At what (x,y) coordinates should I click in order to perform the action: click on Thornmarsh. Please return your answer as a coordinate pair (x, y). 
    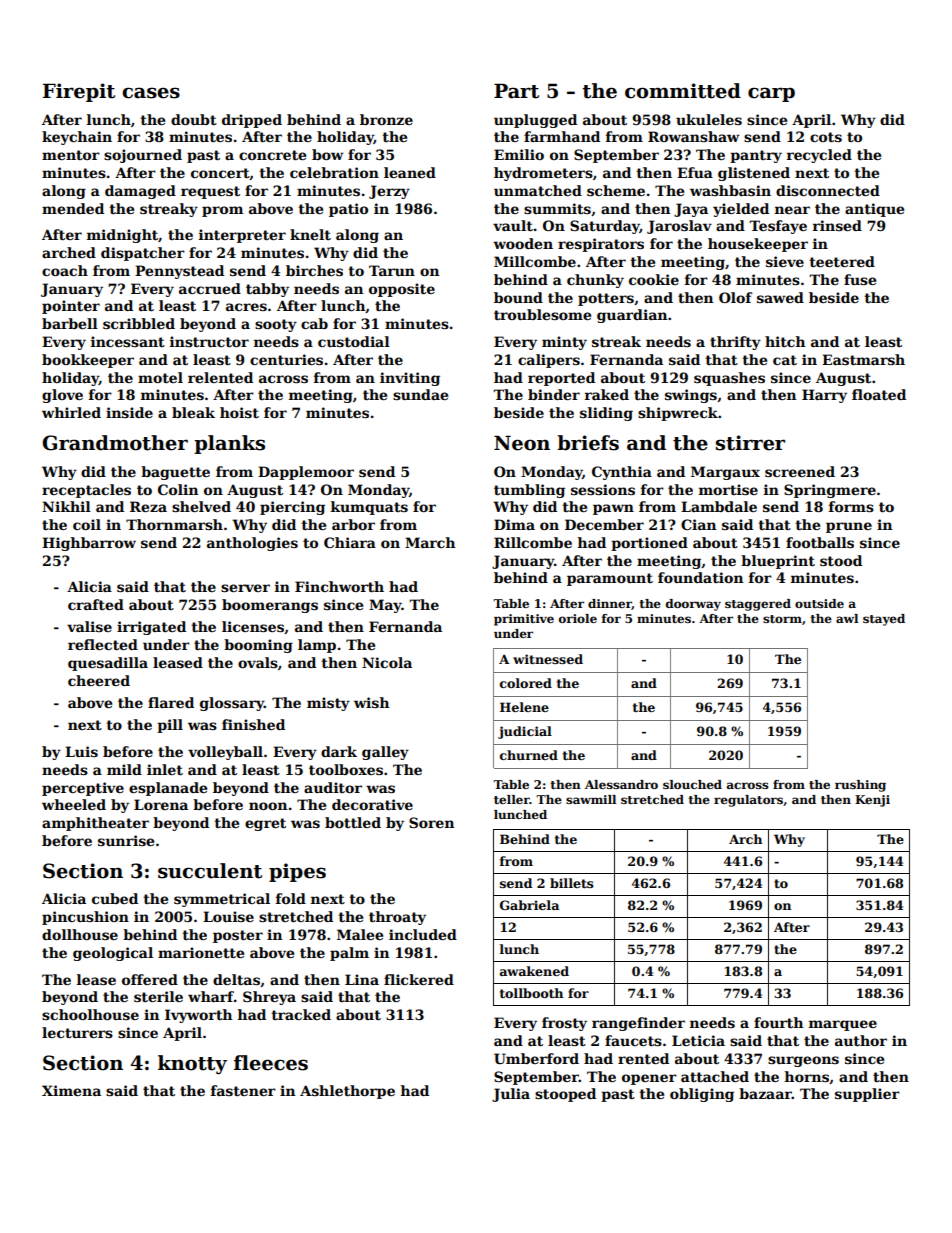
    Looking at the image, I should click on (174, 524).
